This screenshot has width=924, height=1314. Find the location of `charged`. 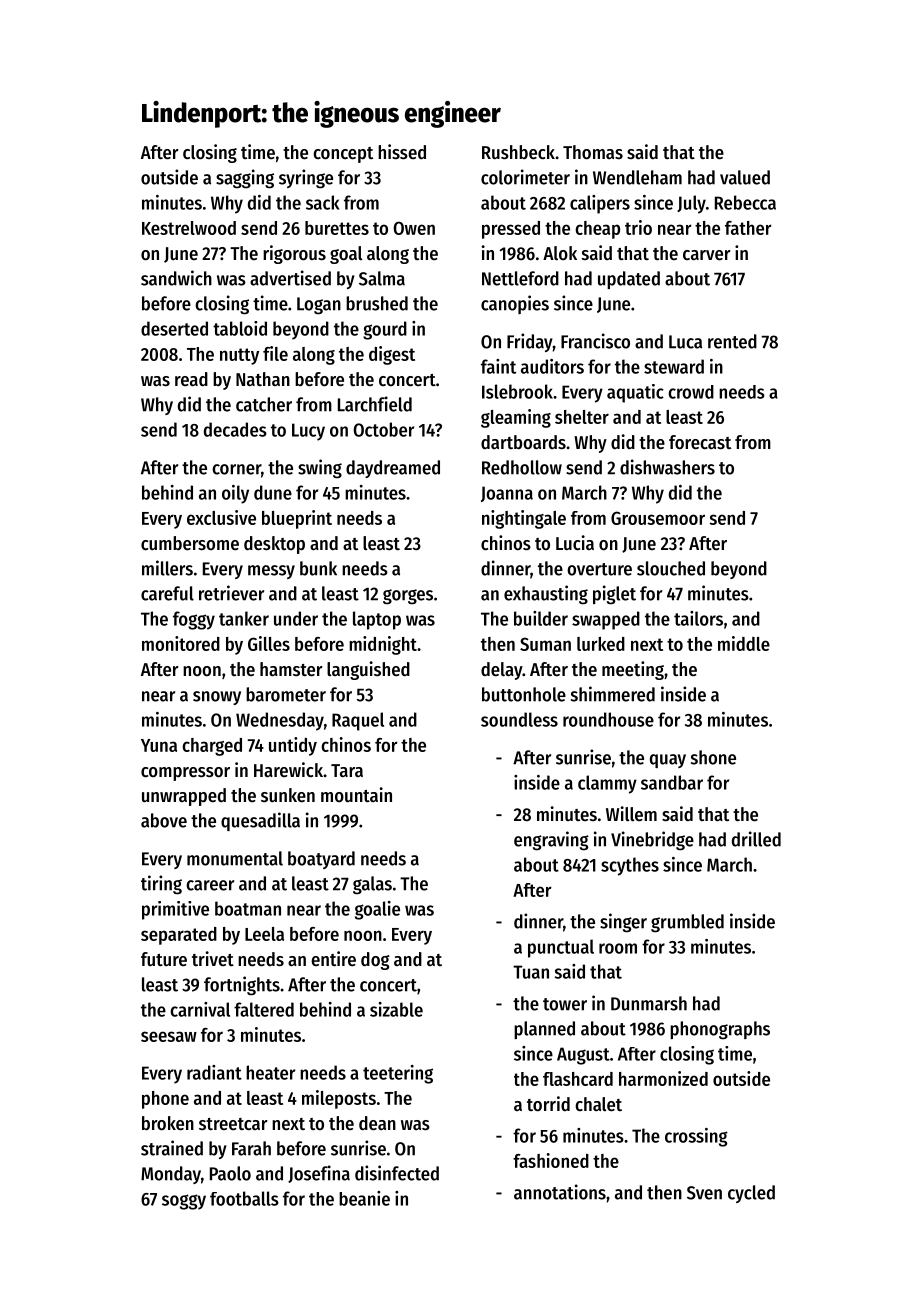

charged is located at coordinates (212, 747).
